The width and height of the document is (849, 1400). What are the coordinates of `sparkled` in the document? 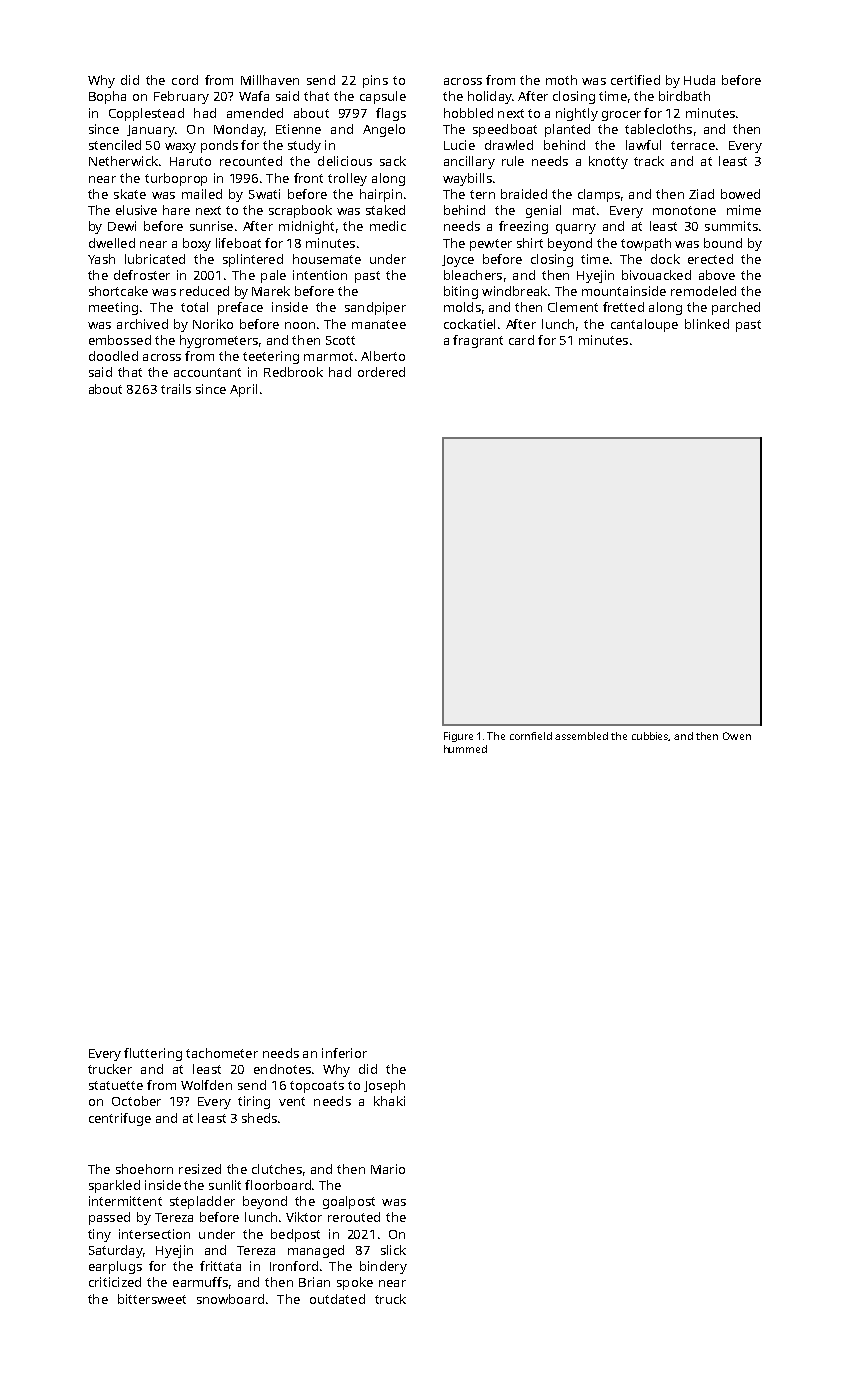 It's located at (114, 1186).
